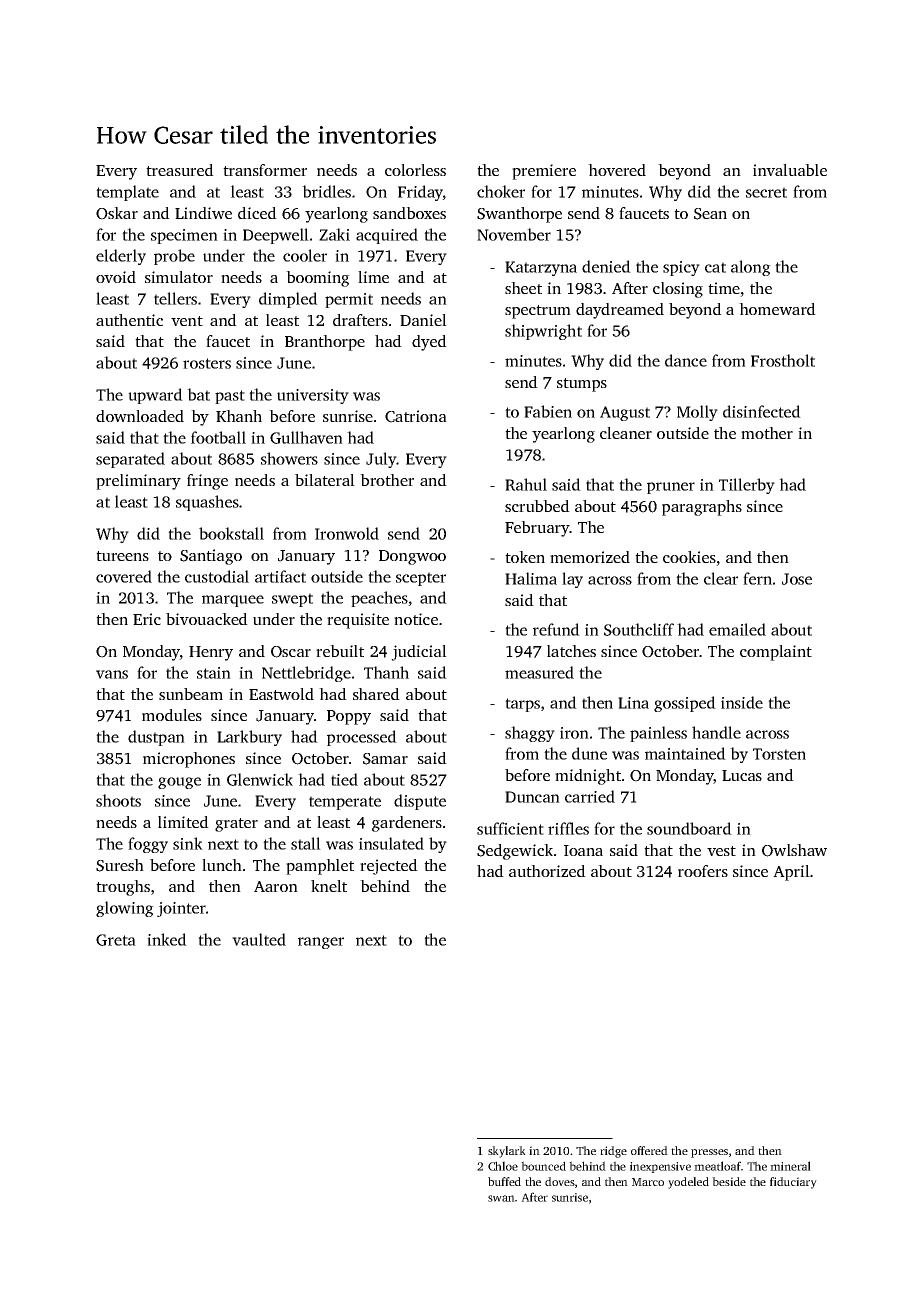 The width and height of the screenshot is (924, 1308). What do you see at coordinates (797, 579) in the screenshot?
I see `Jose` at bounding box center [797, 579].
